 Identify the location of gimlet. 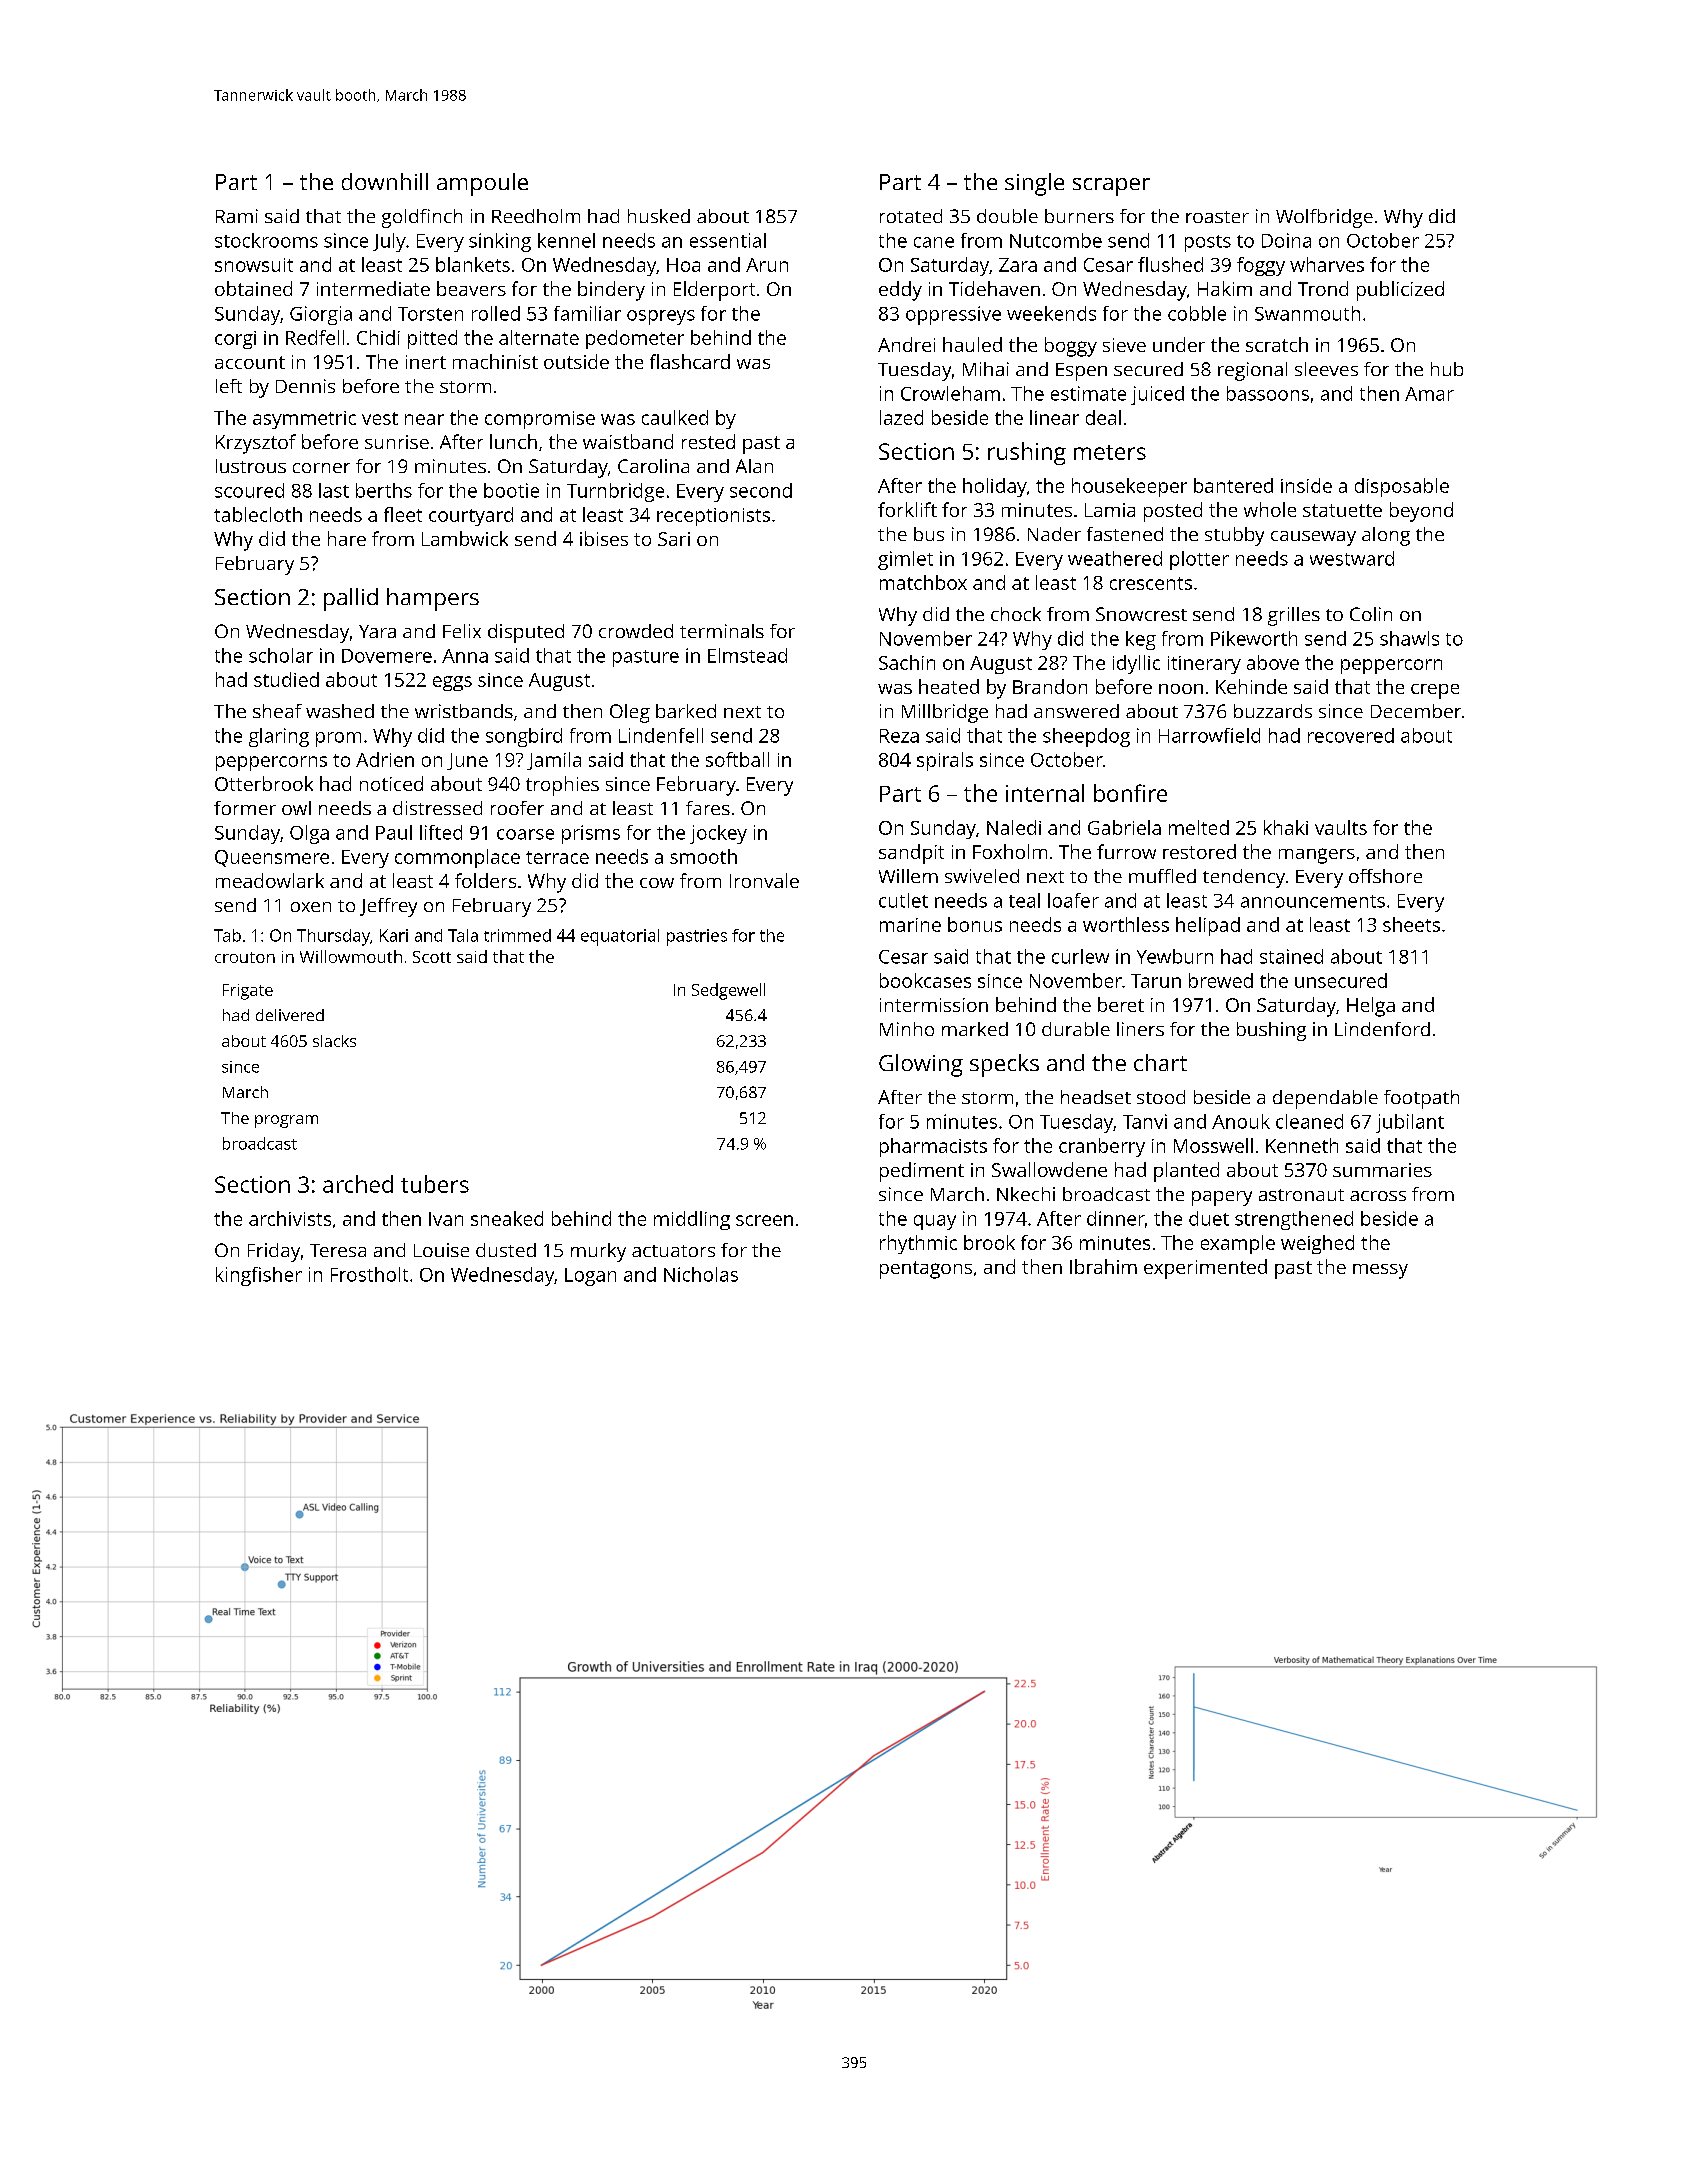
(905, 560).
